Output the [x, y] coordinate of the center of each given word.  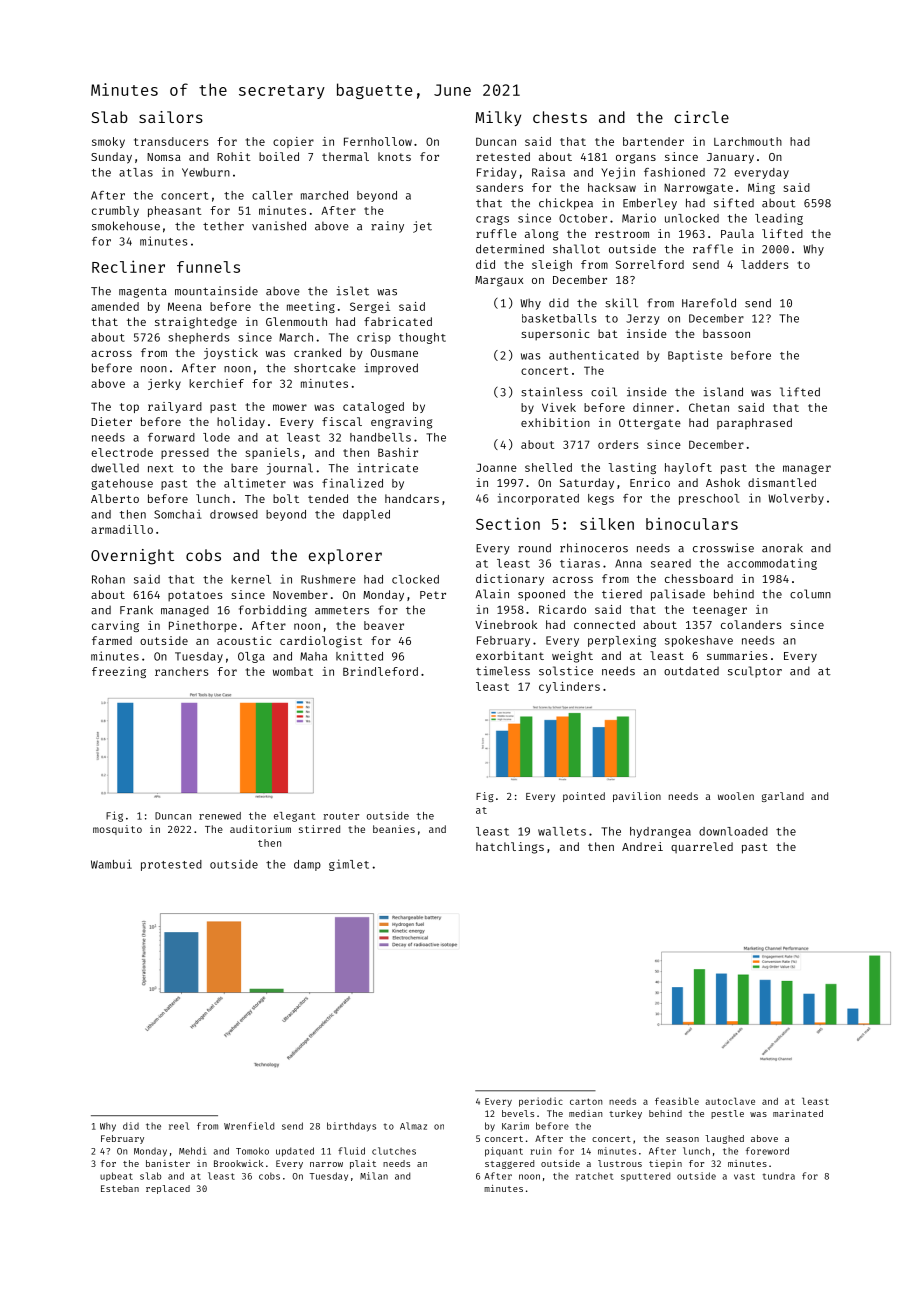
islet [353, 291]
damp [307, 865]
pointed [584, 797]
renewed [220, 816]
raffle [713, 249]
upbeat [116, 1176]
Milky [498, 118]
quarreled [702, 847]
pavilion [637, 797]
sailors [171, 117]
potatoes [195, 596]
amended [115, 306]
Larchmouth [748, 141]
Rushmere [328, 579]
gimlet [349, 865]
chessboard [699, 578]
